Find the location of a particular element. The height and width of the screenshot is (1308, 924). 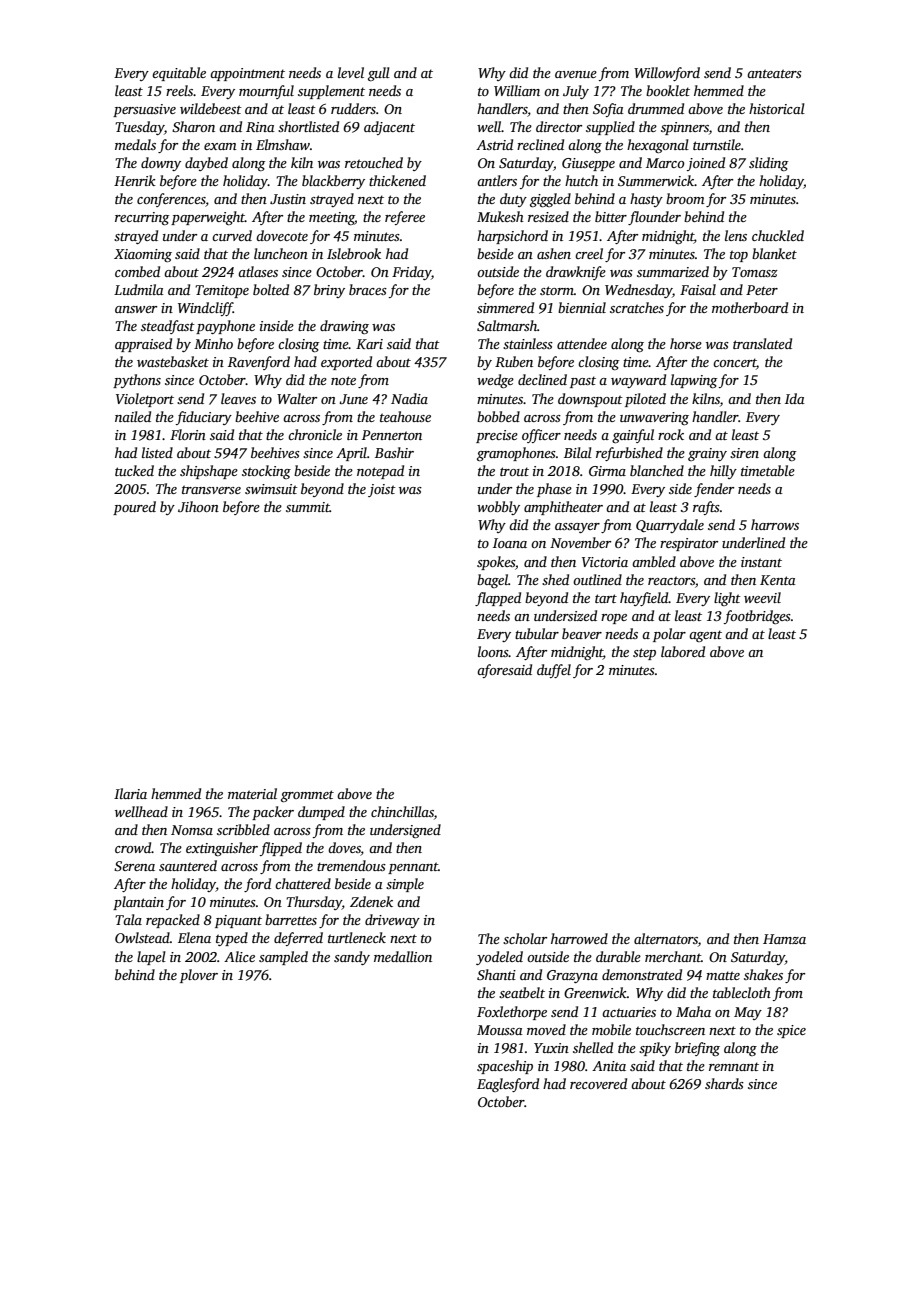

Nadia is located at coordinates (409, 398).
